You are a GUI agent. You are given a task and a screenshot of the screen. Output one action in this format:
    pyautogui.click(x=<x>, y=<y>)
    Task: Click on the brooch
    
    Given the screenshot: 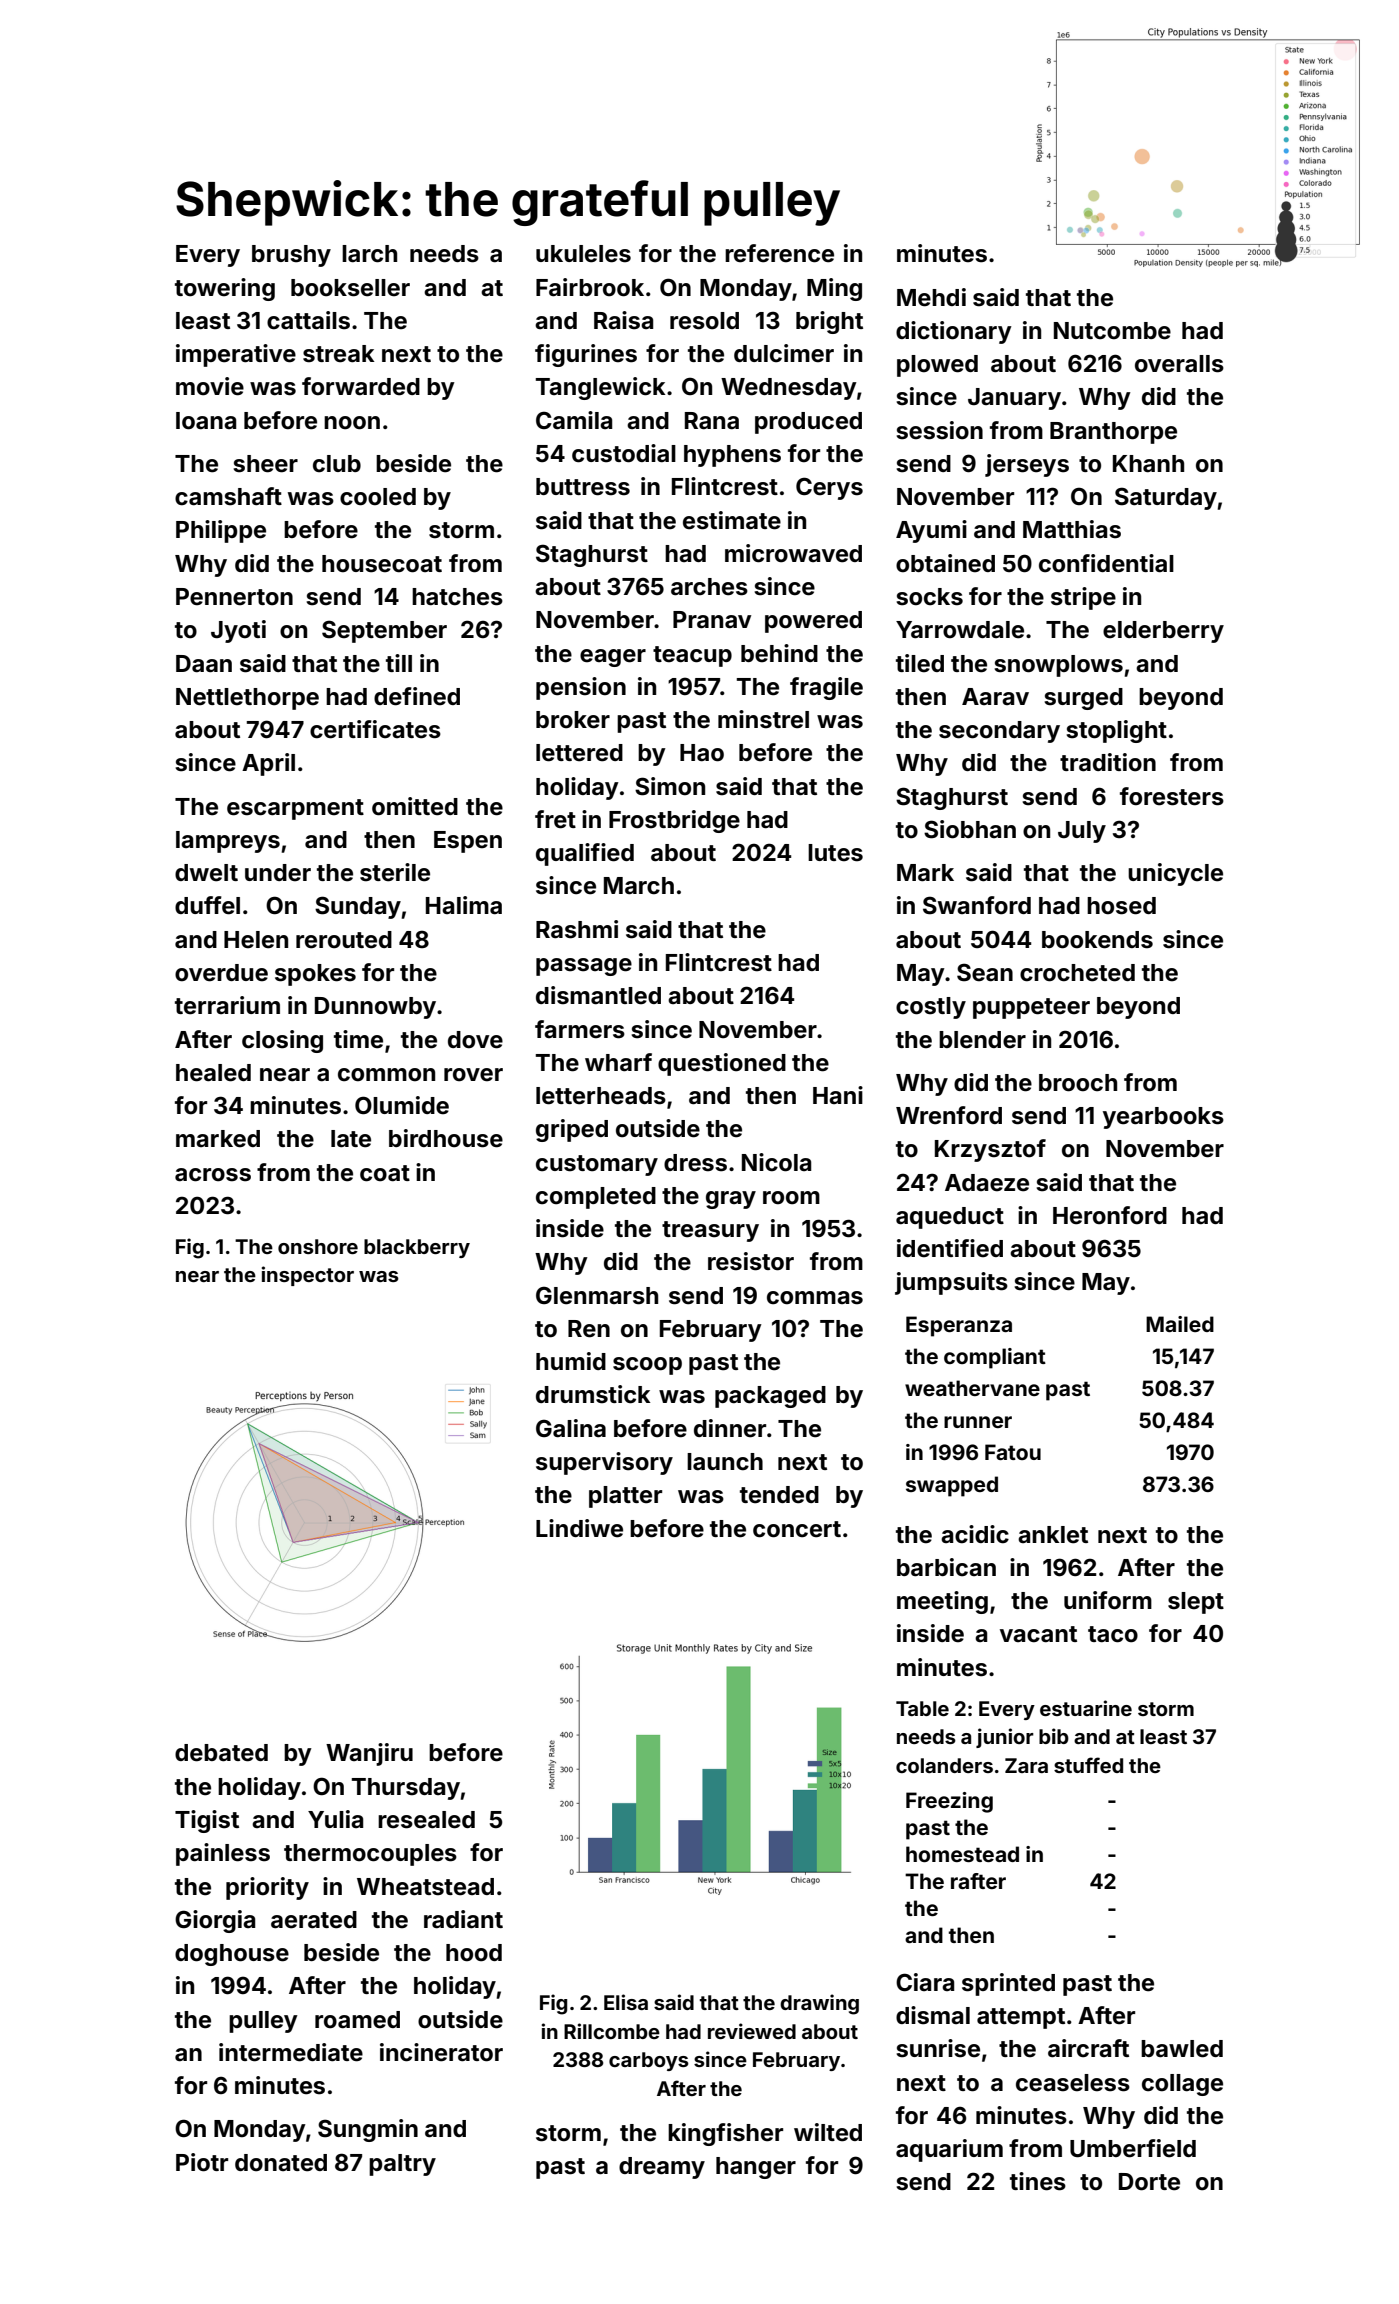 What is the action you would take?
    pyautogui.click(x=1078, y=1083)
